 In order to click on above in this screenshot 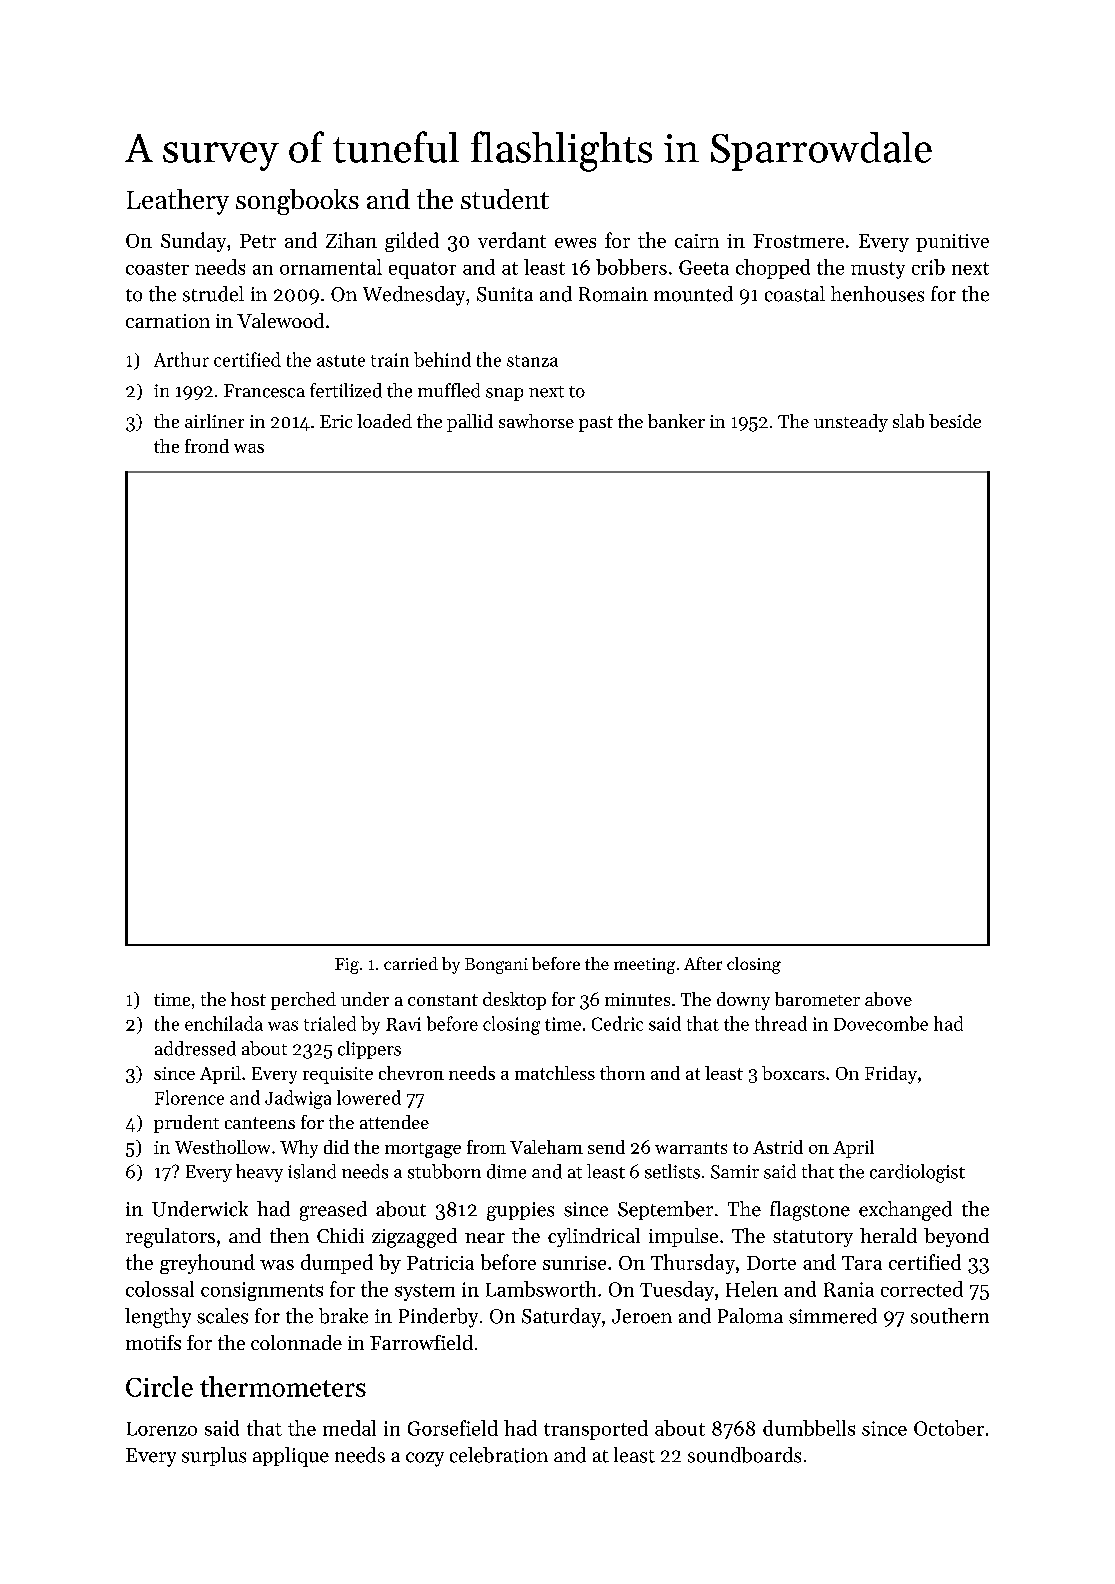, I will do `click(888, 999)`.
